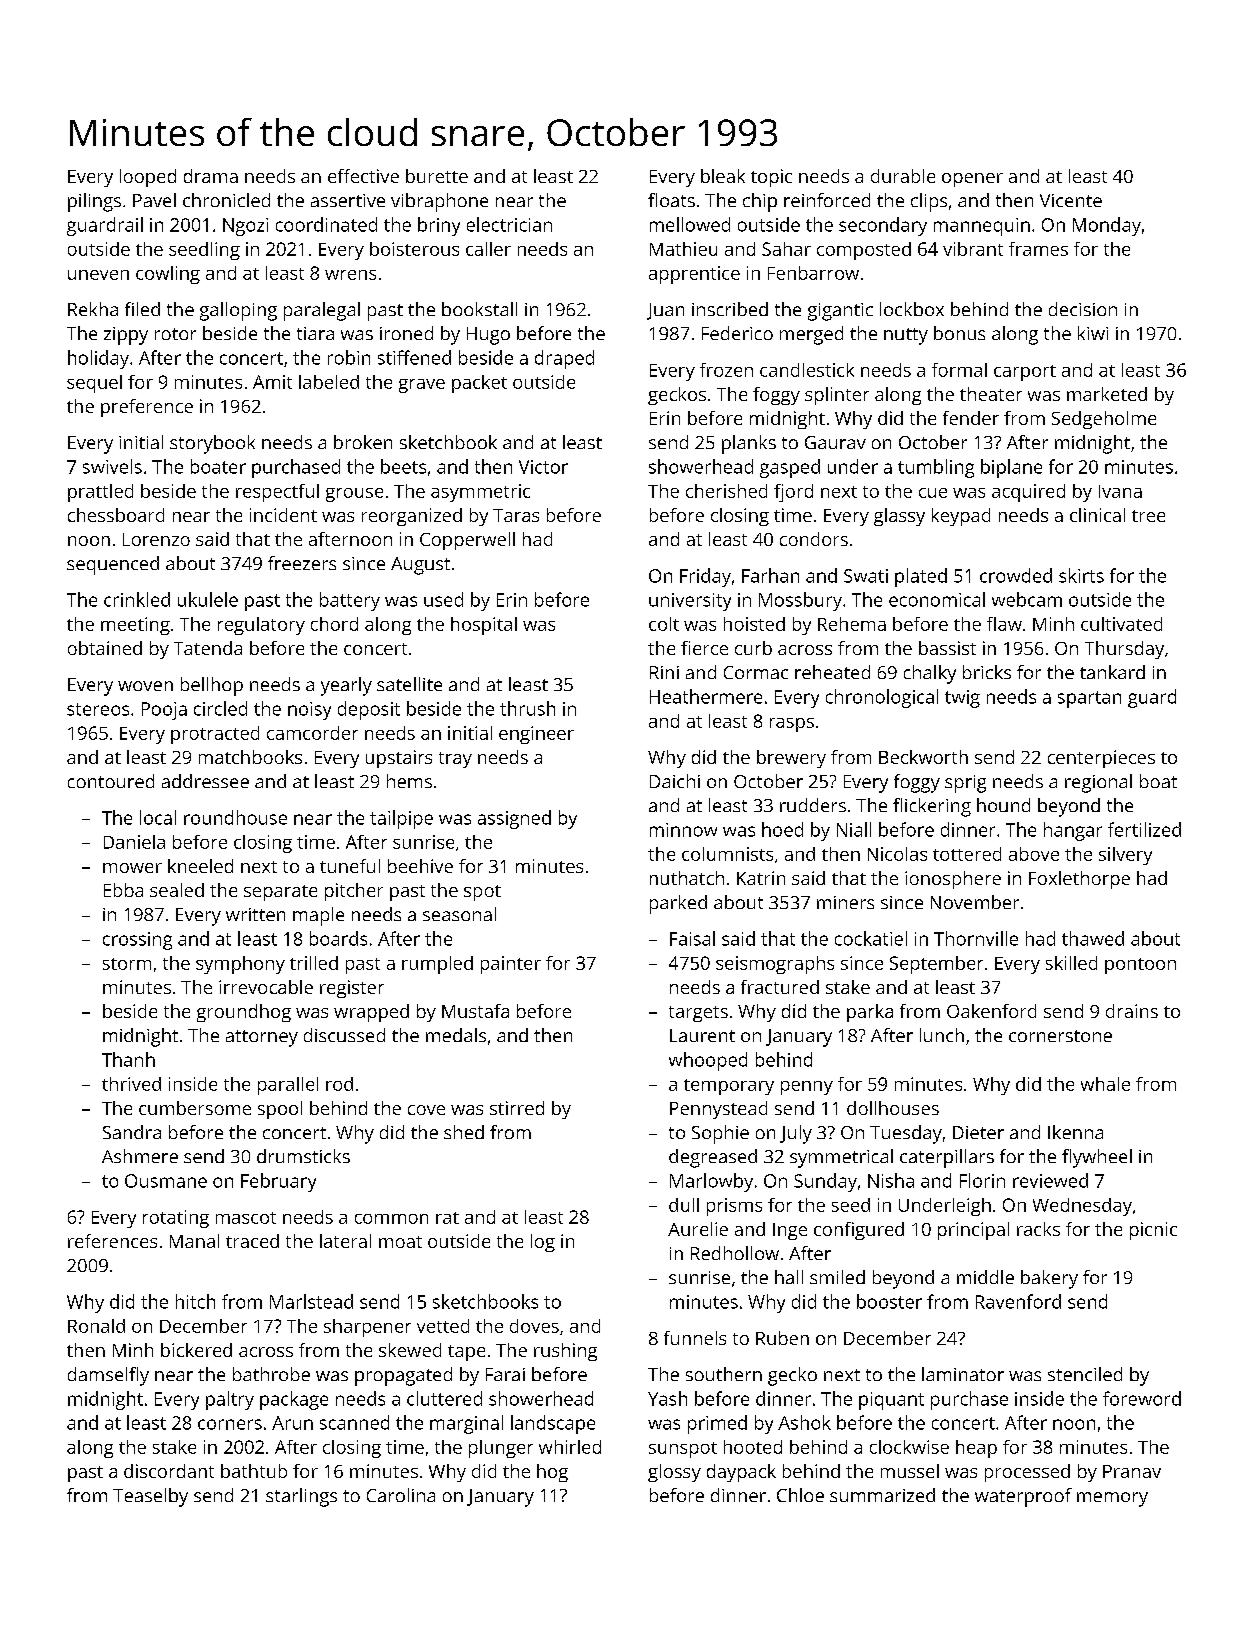  Describe the element at coordinates (1093, 938) in the document. I see `thawed` at that location.
